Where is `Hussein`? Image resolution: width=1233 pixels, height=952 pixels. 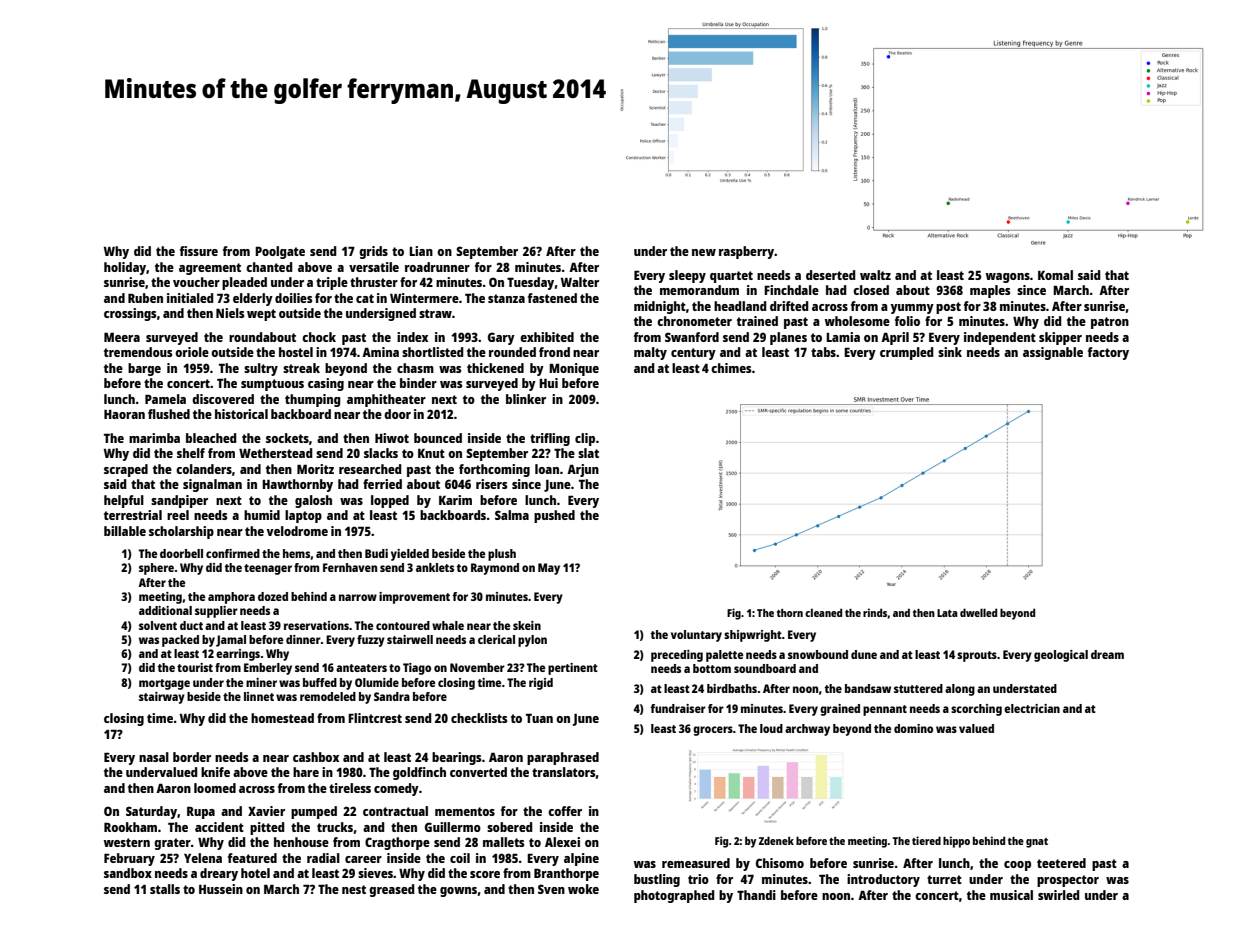 Hussein is located at coordinates (221, 889).
